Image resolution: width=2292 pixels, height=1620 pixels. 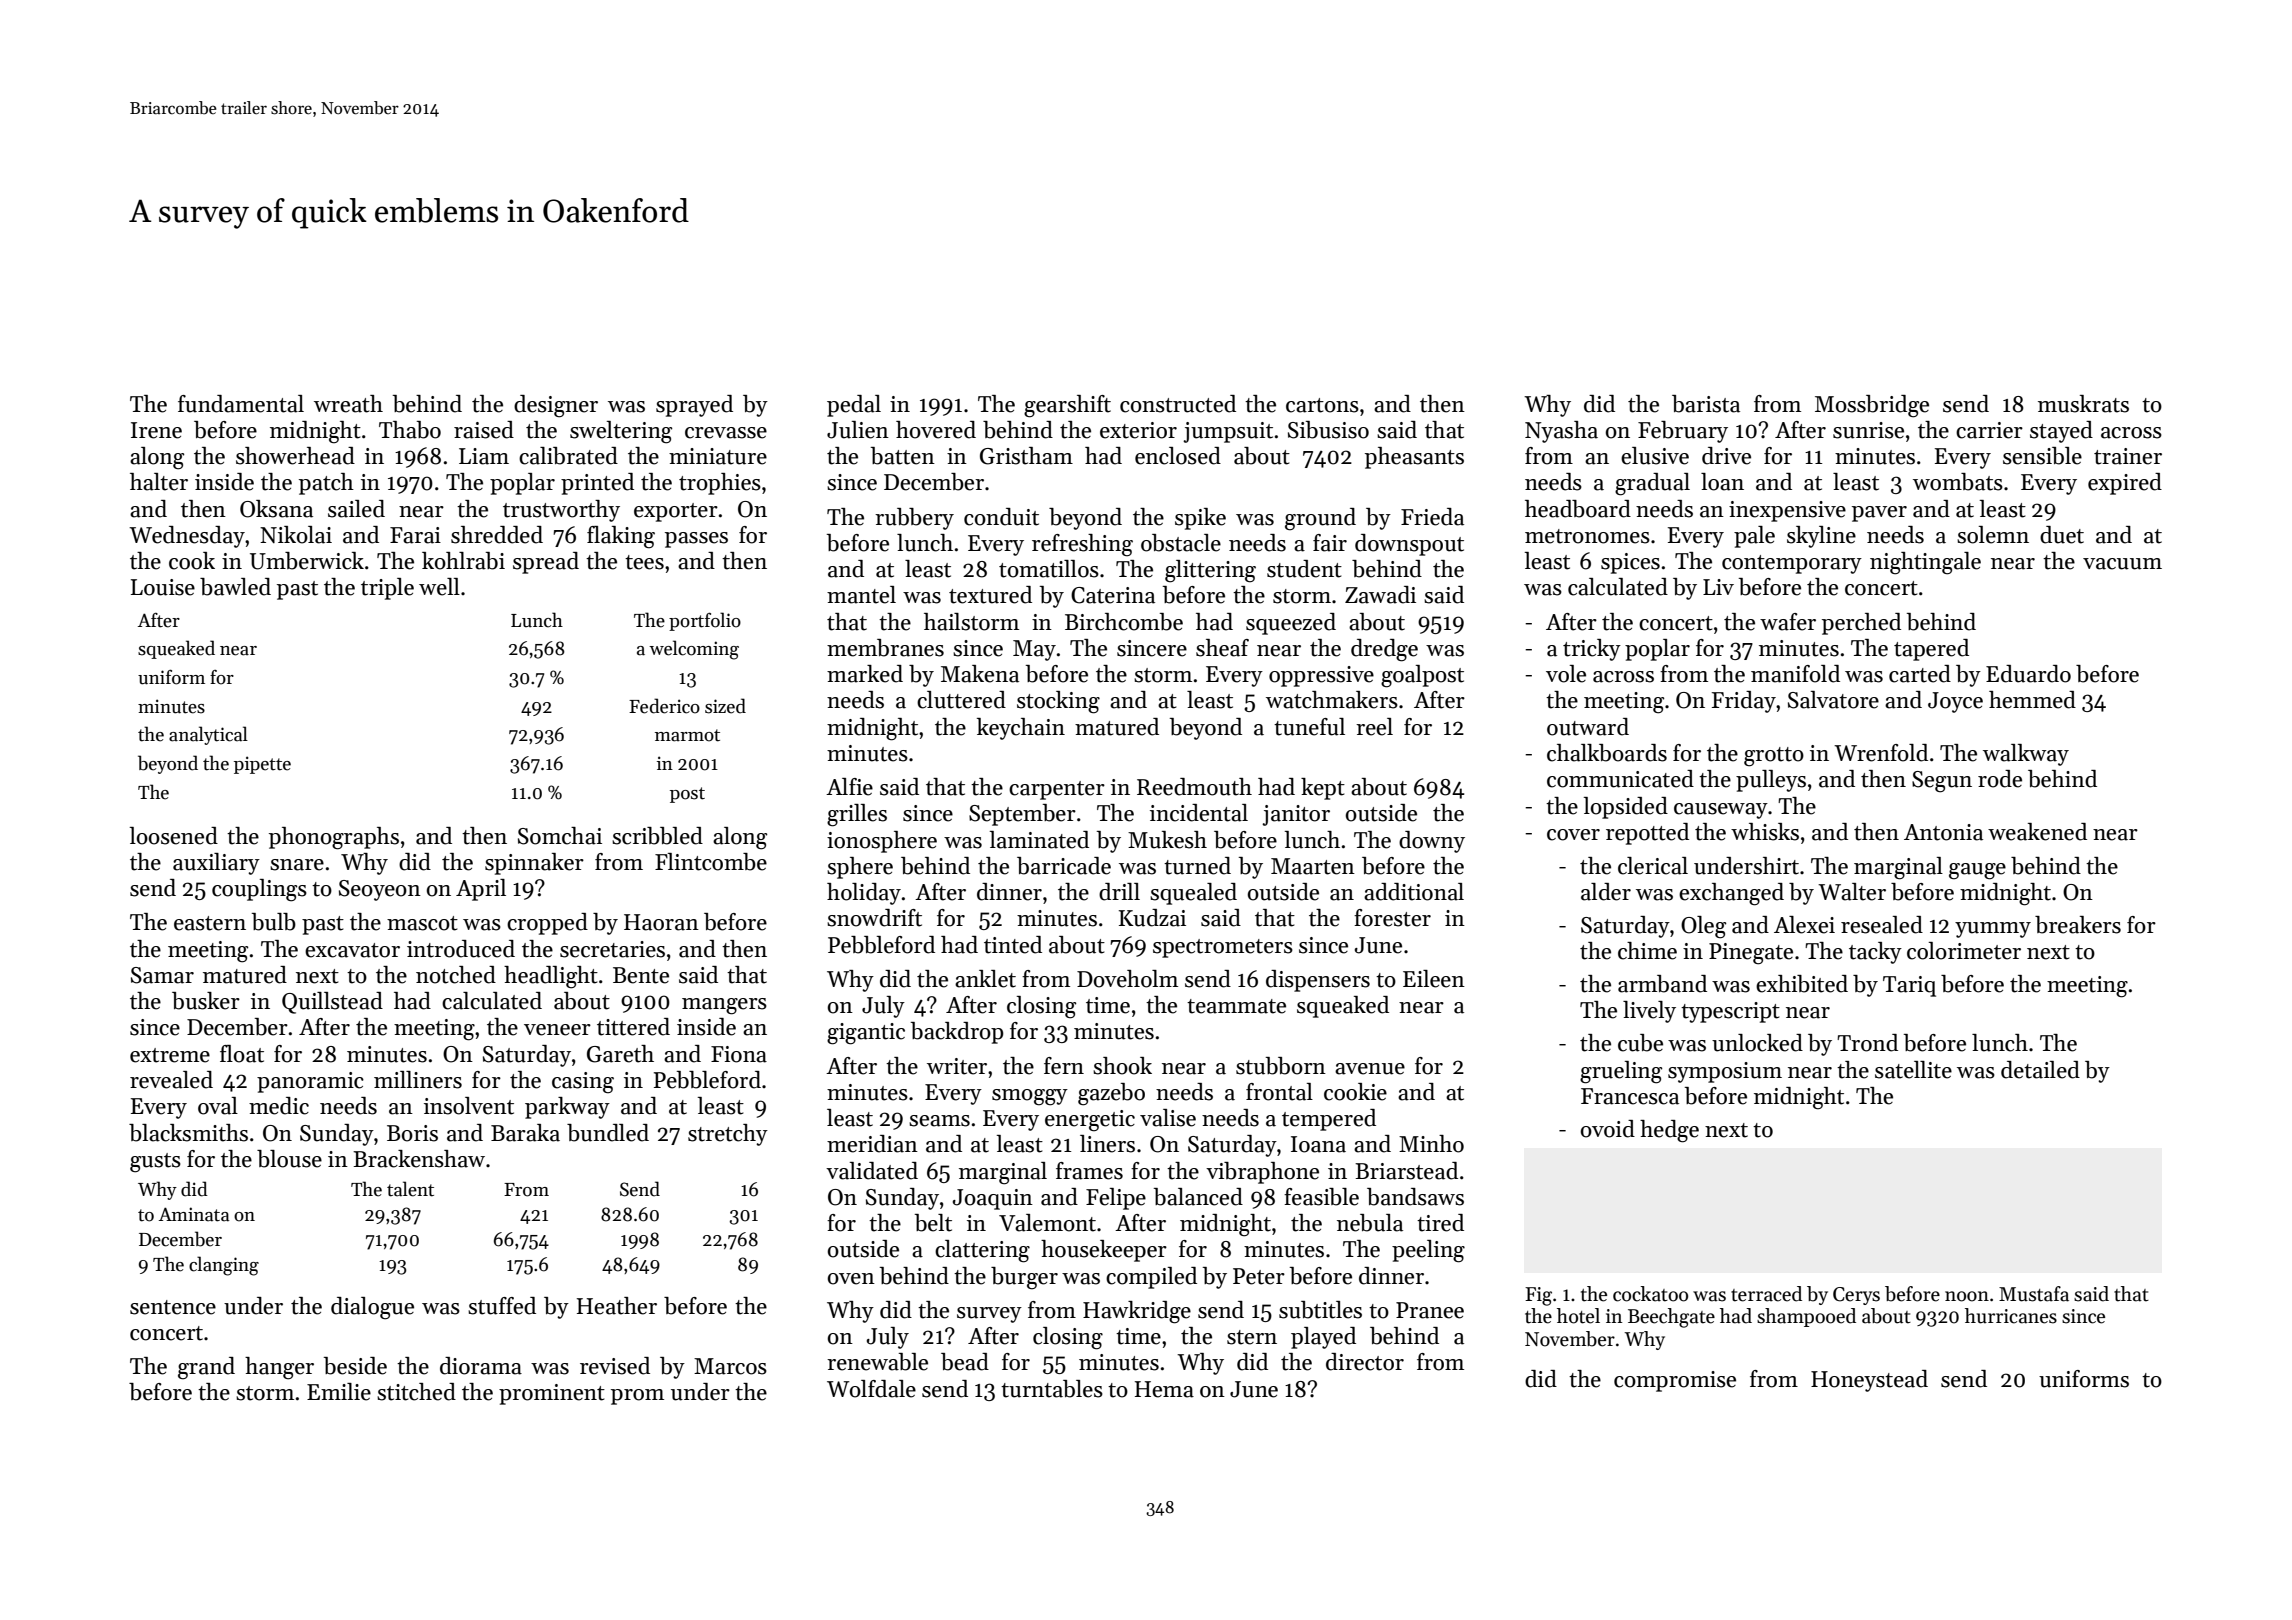 What do you see at coordinates (1414, 892) in the image?
I see `additional` at bounding box center [1414, 892].
